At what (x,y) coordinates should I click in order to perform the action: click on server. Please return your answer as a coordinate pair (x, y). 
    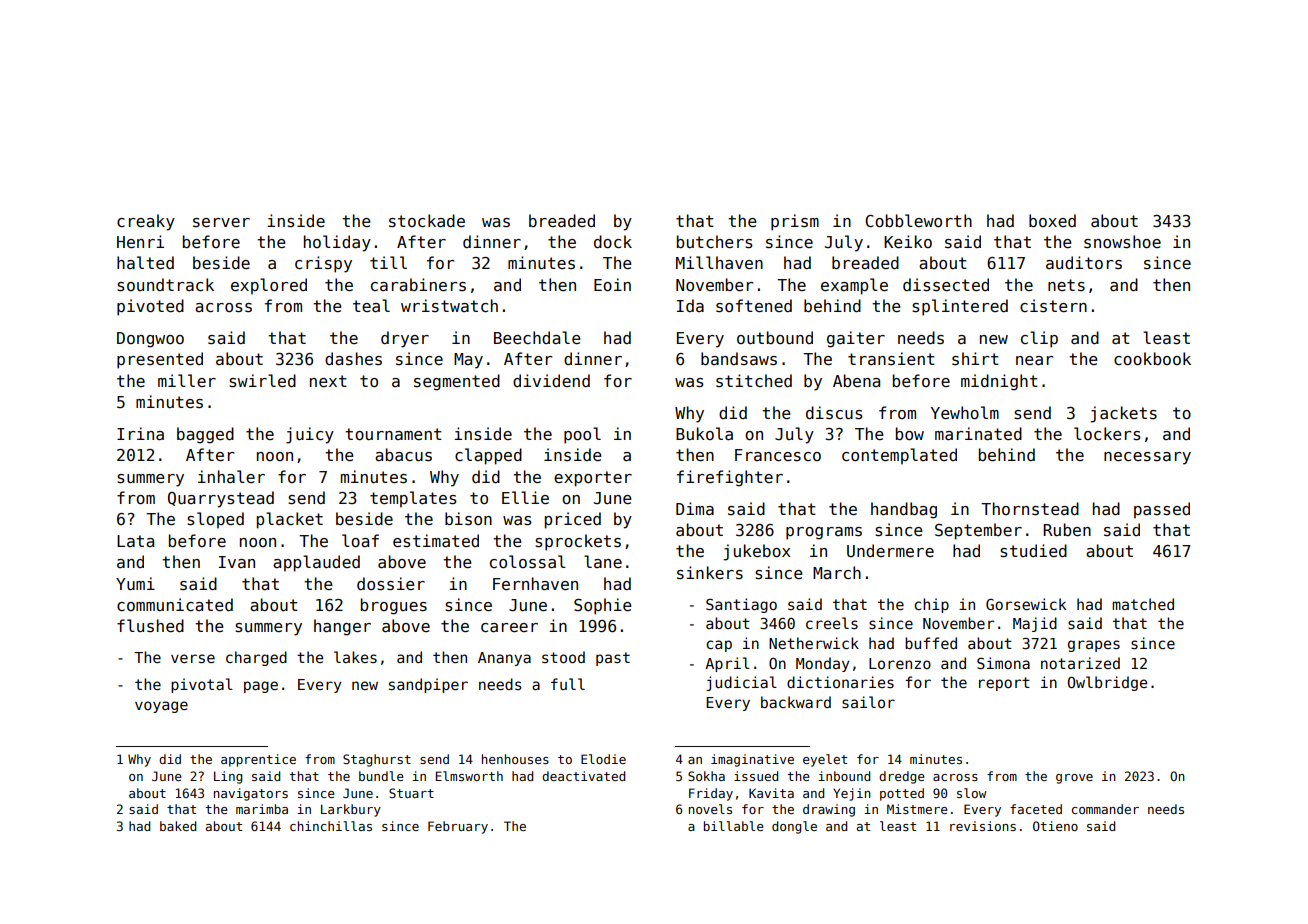
    Looking at the image, I should click on (221, 222).
